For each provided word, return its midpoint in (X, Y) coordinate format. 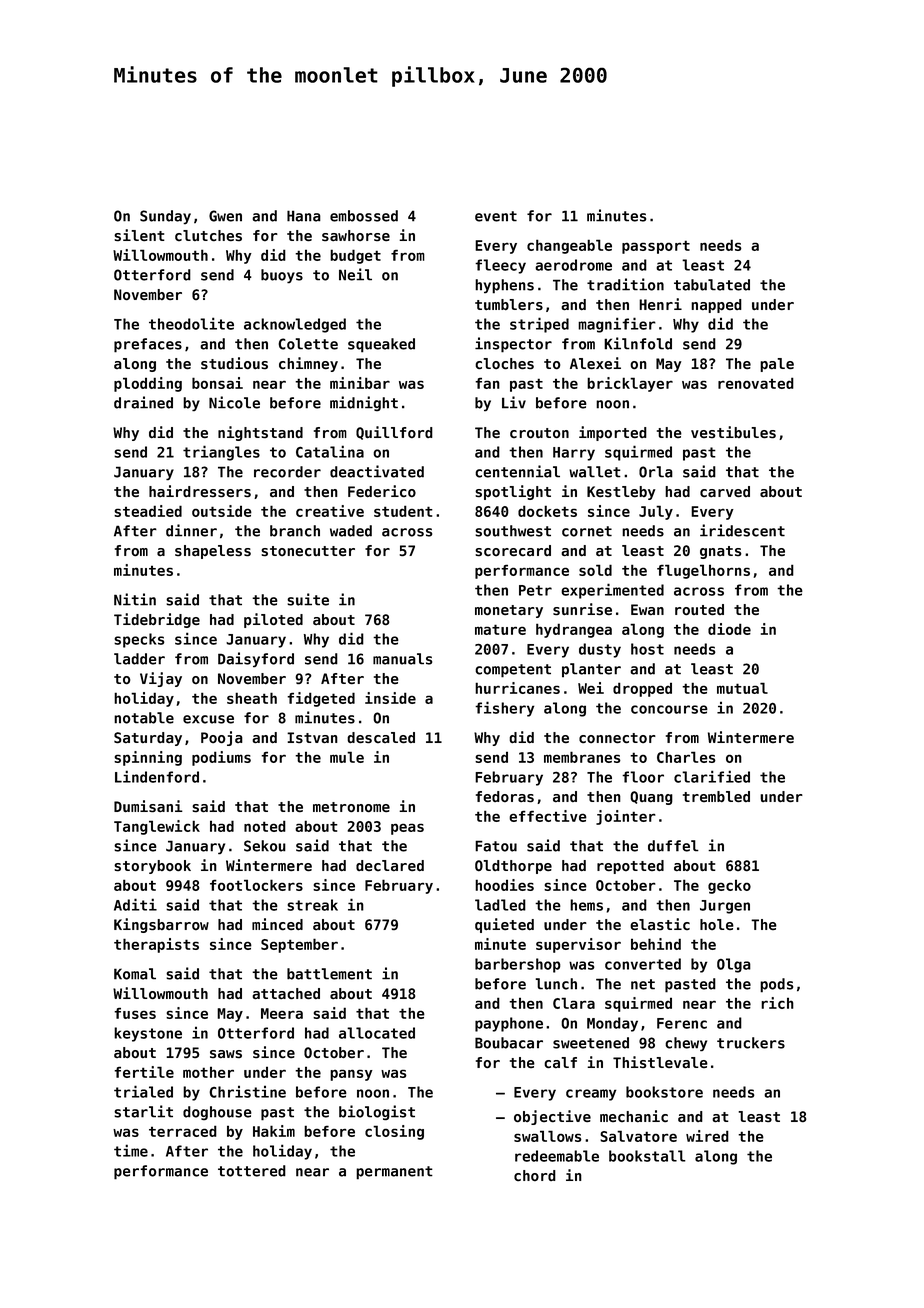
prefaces (148, 345)
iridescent (742, 530)
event (496, 216)
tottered (252, 1171)
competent (513, 671)
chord (535, 1175)
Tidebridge (157, 620)
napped (716, 306)
